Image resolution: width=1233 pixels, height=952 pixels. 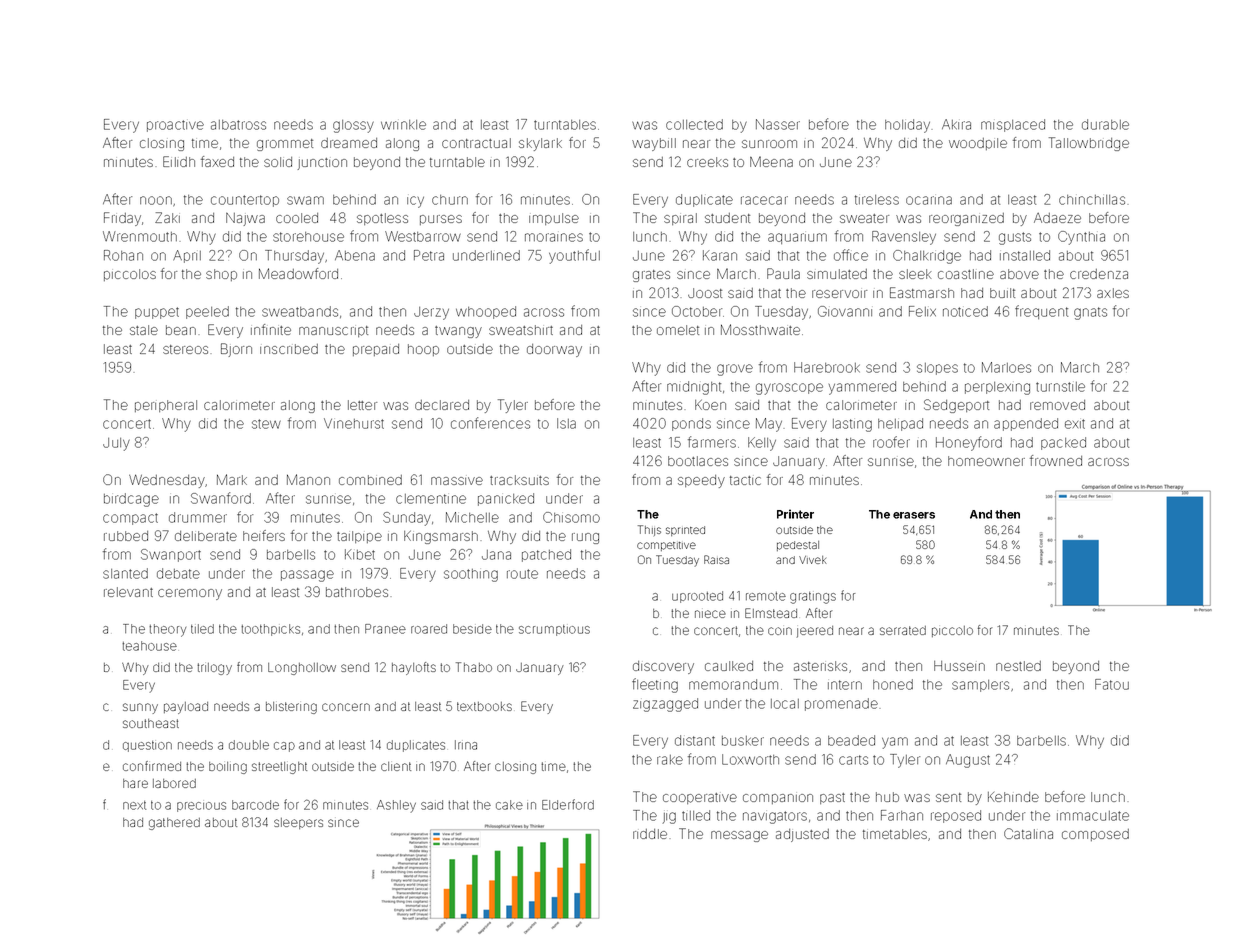 I want to click on removed, so click(x=1057, y=405).
